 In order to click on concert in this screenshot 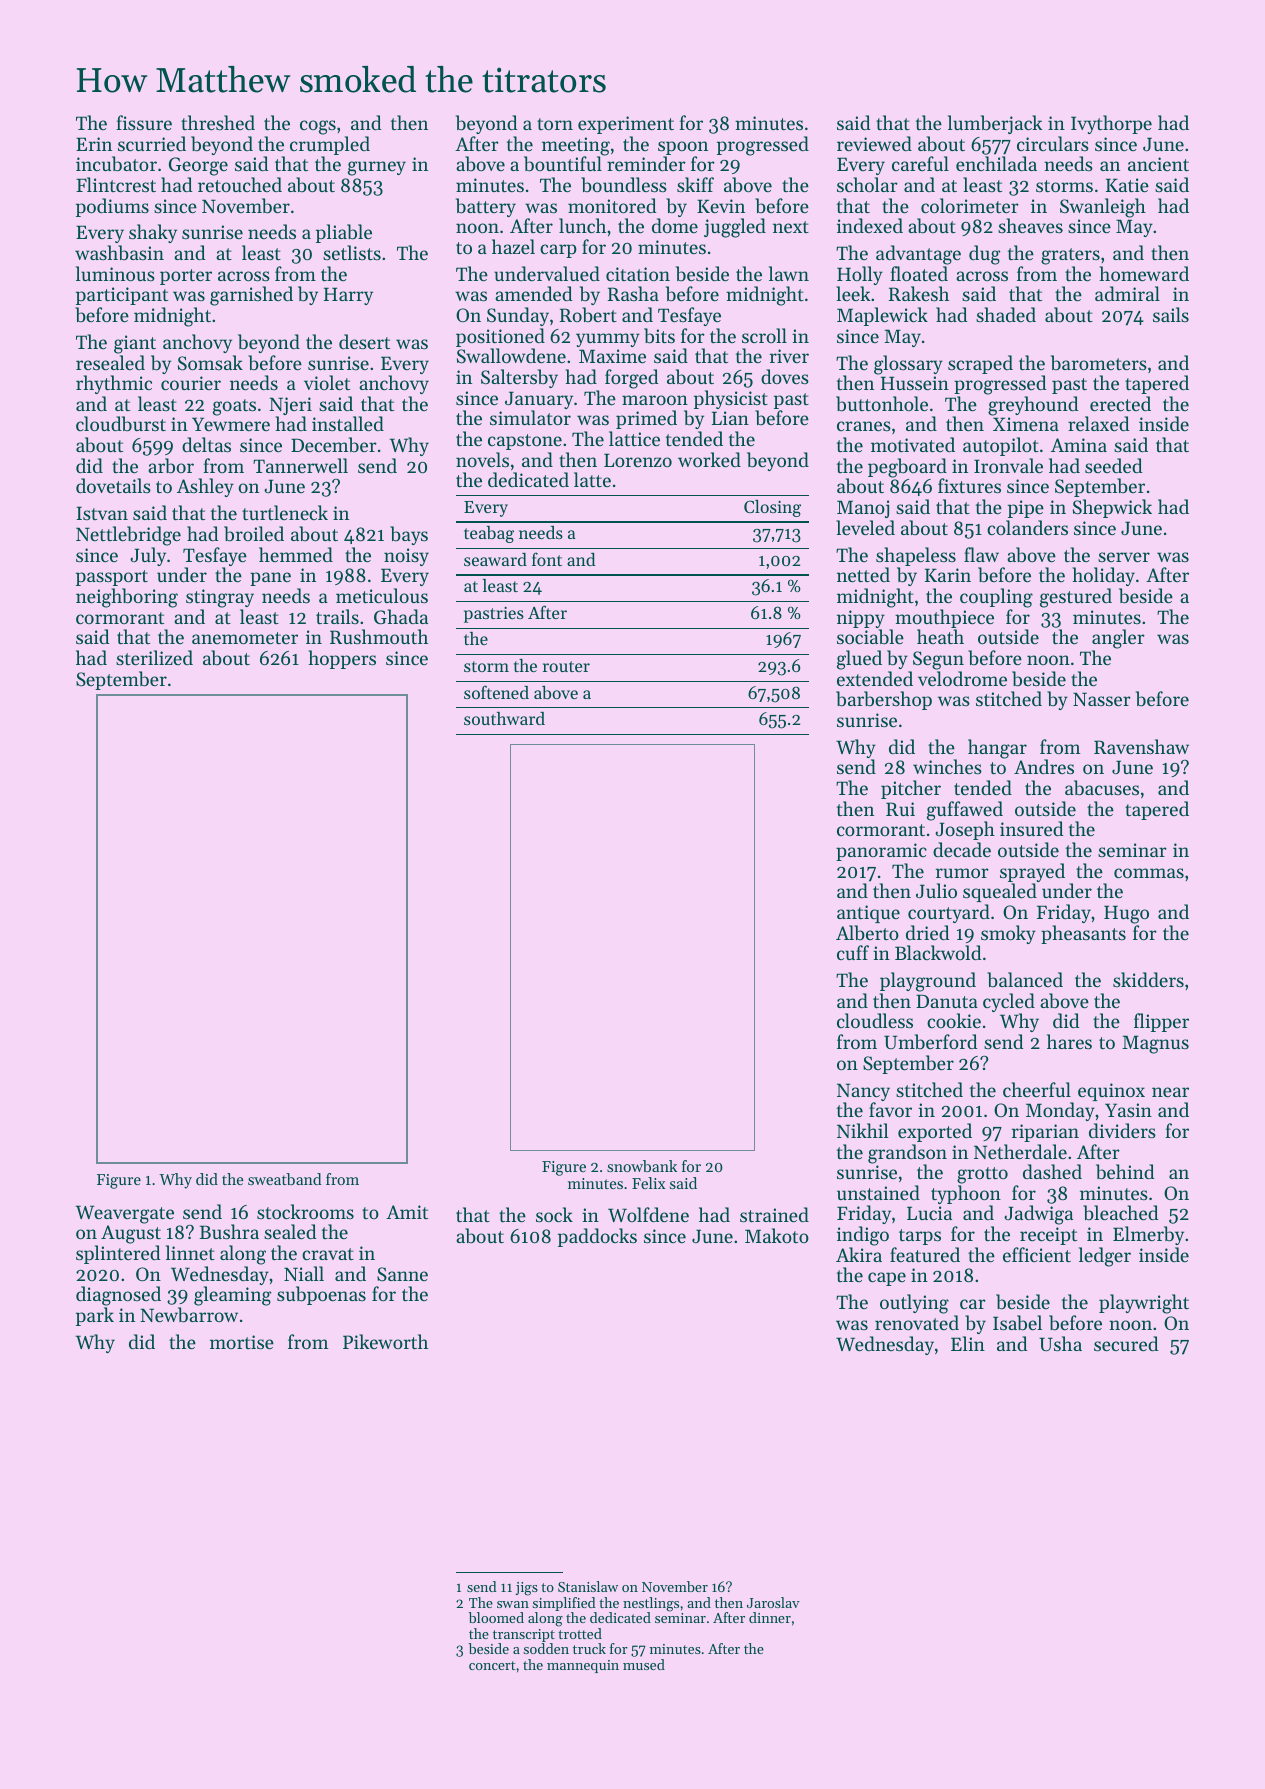, I will do `click(492, 1665)`.
